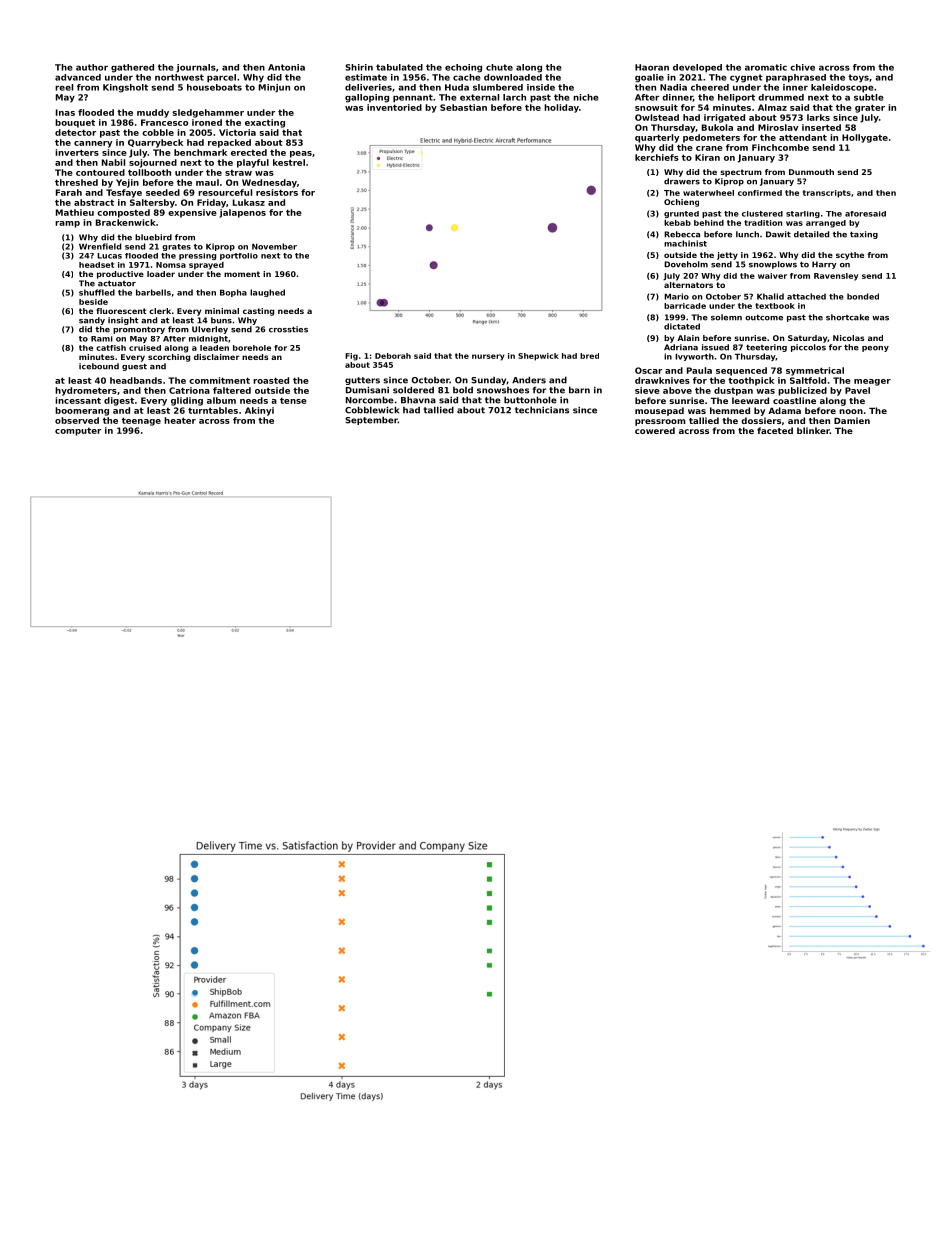  Describe the element at coordinates (126, 222) in the document. I see `Brackenwick` at that location.
